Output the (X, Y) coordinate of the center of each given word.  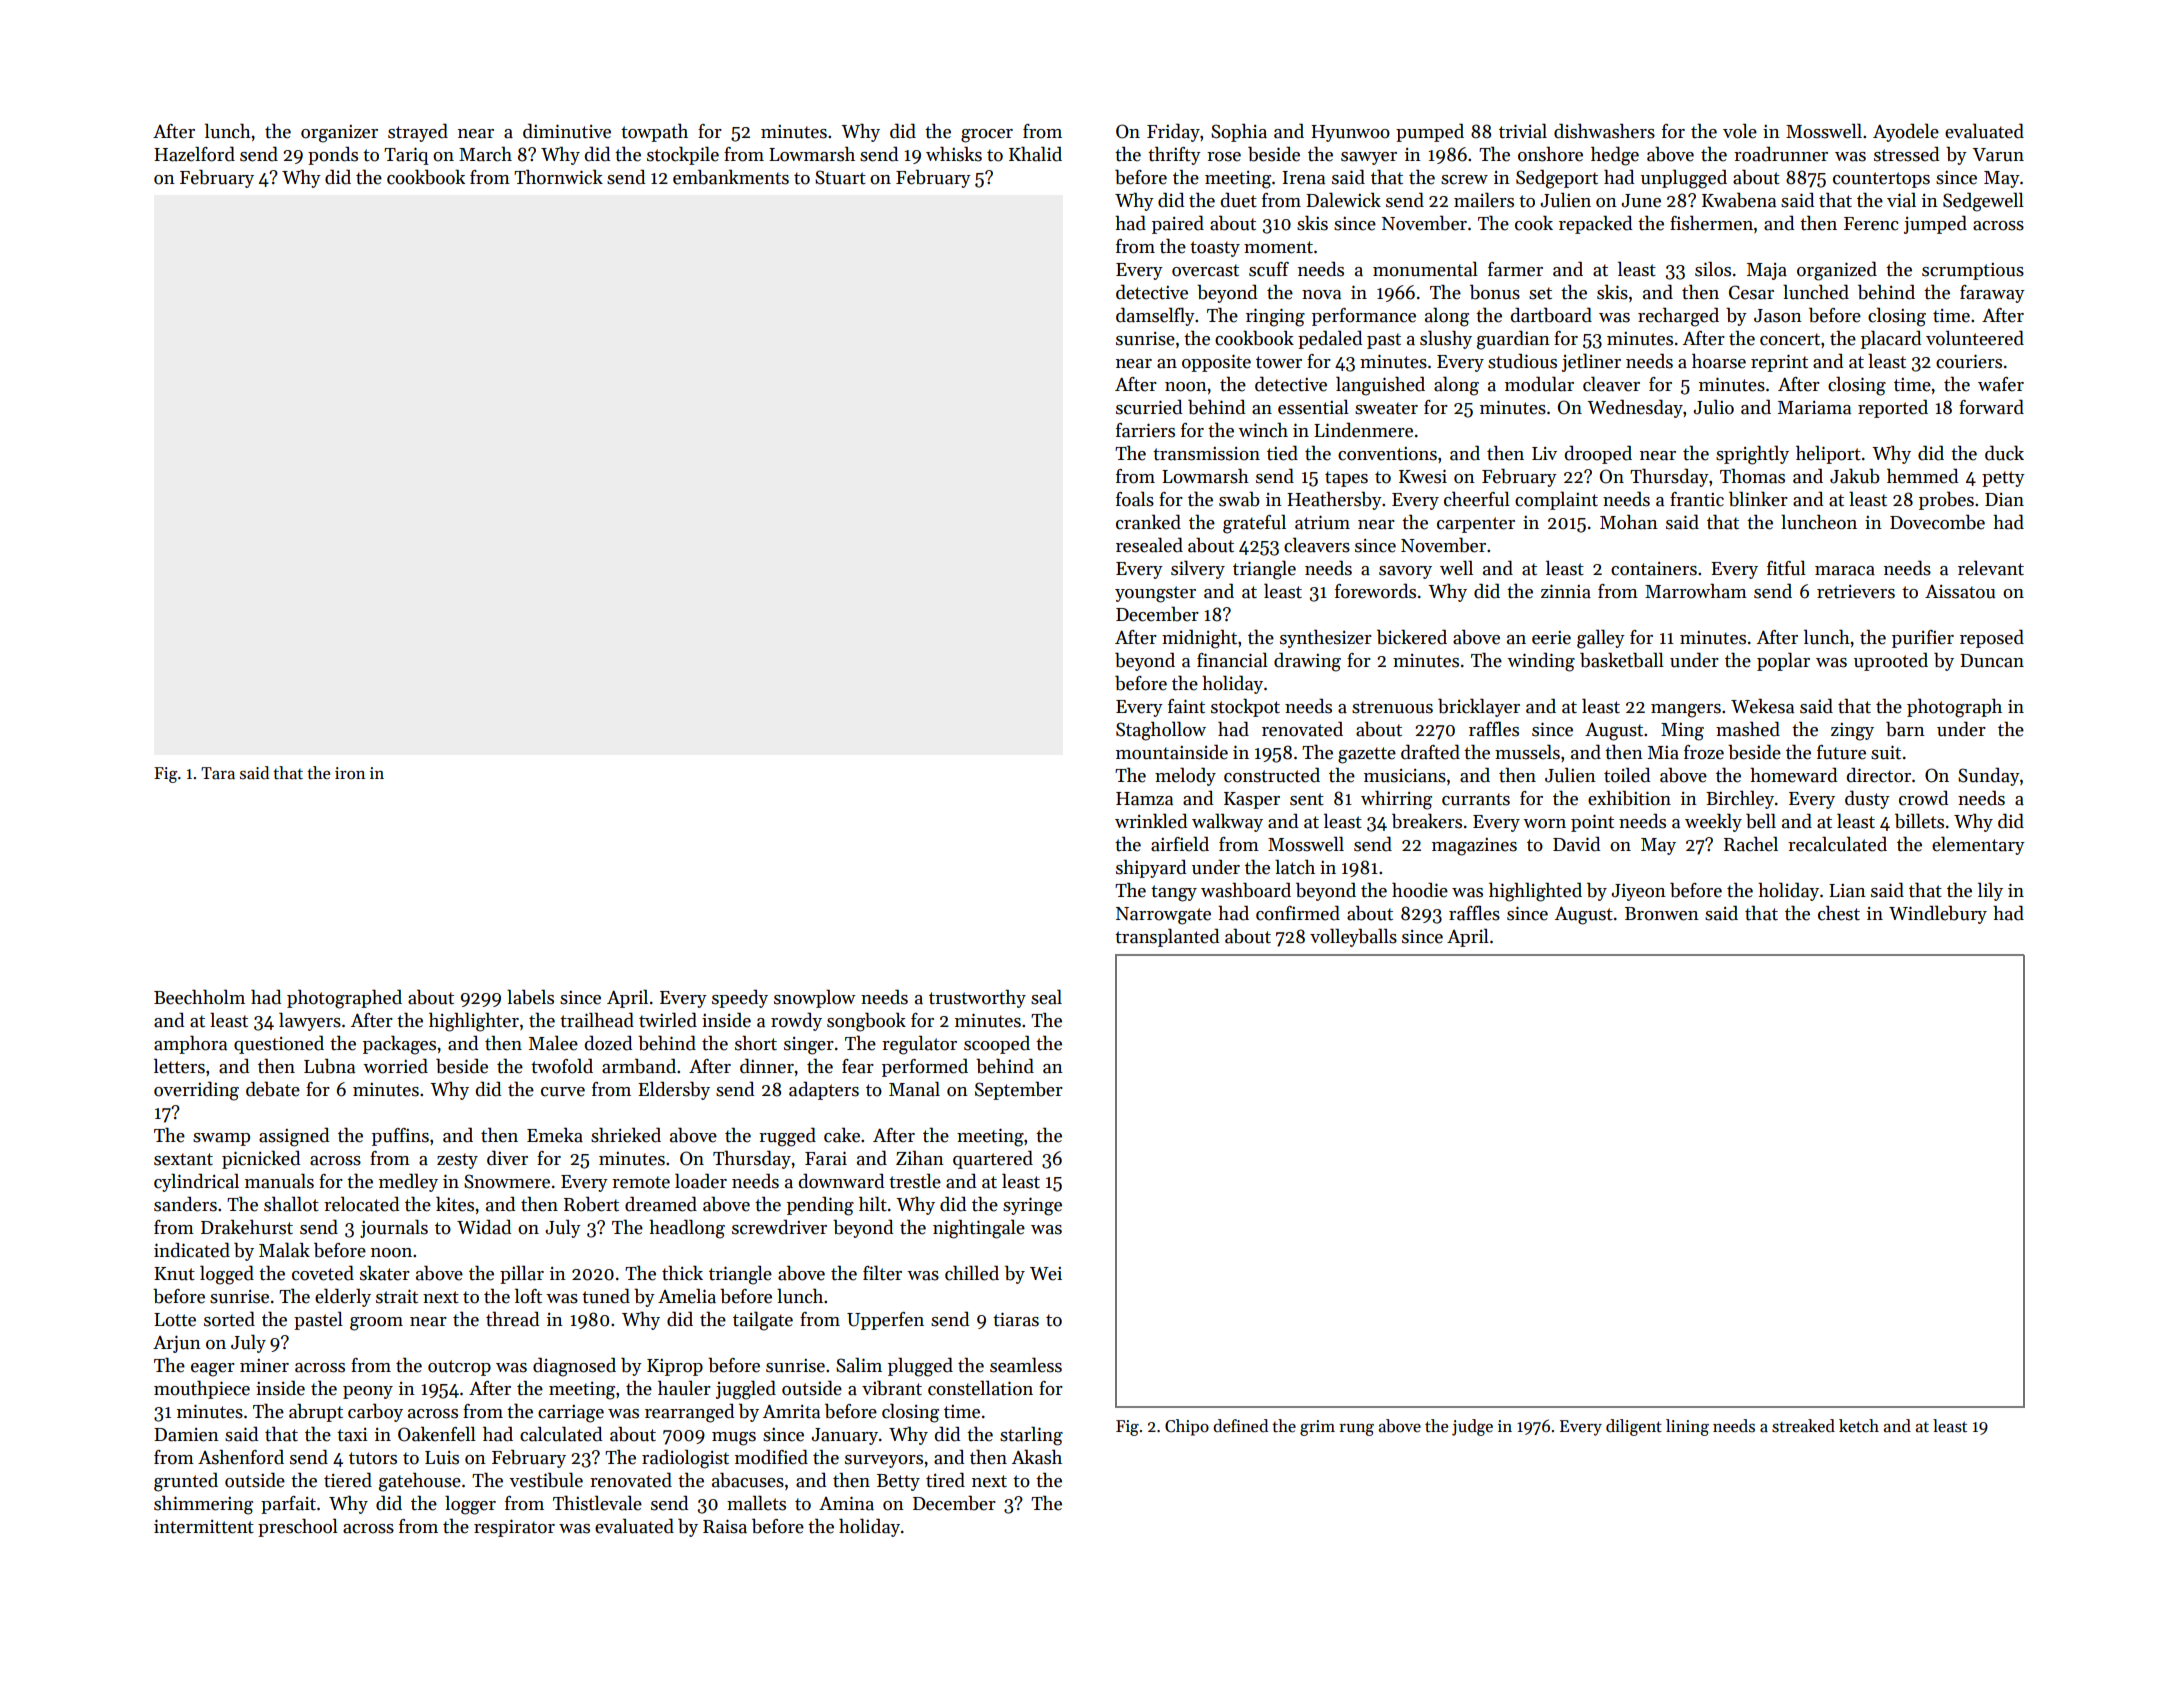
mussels (1527, 752)
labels (530, 997)
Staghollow (1161, 731)
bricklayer (1479, 707)
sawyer (1369, 158)
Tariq (406, 156)
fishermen (1711, 223)
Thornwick (558, 177)
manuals (279, 1181)
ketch (1859, 1426)
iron (350, 773)
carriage (571, 1414)
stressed (1906, 154)
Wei (1046, 1274)
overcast (1205, 270)
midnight (1199, 639)
